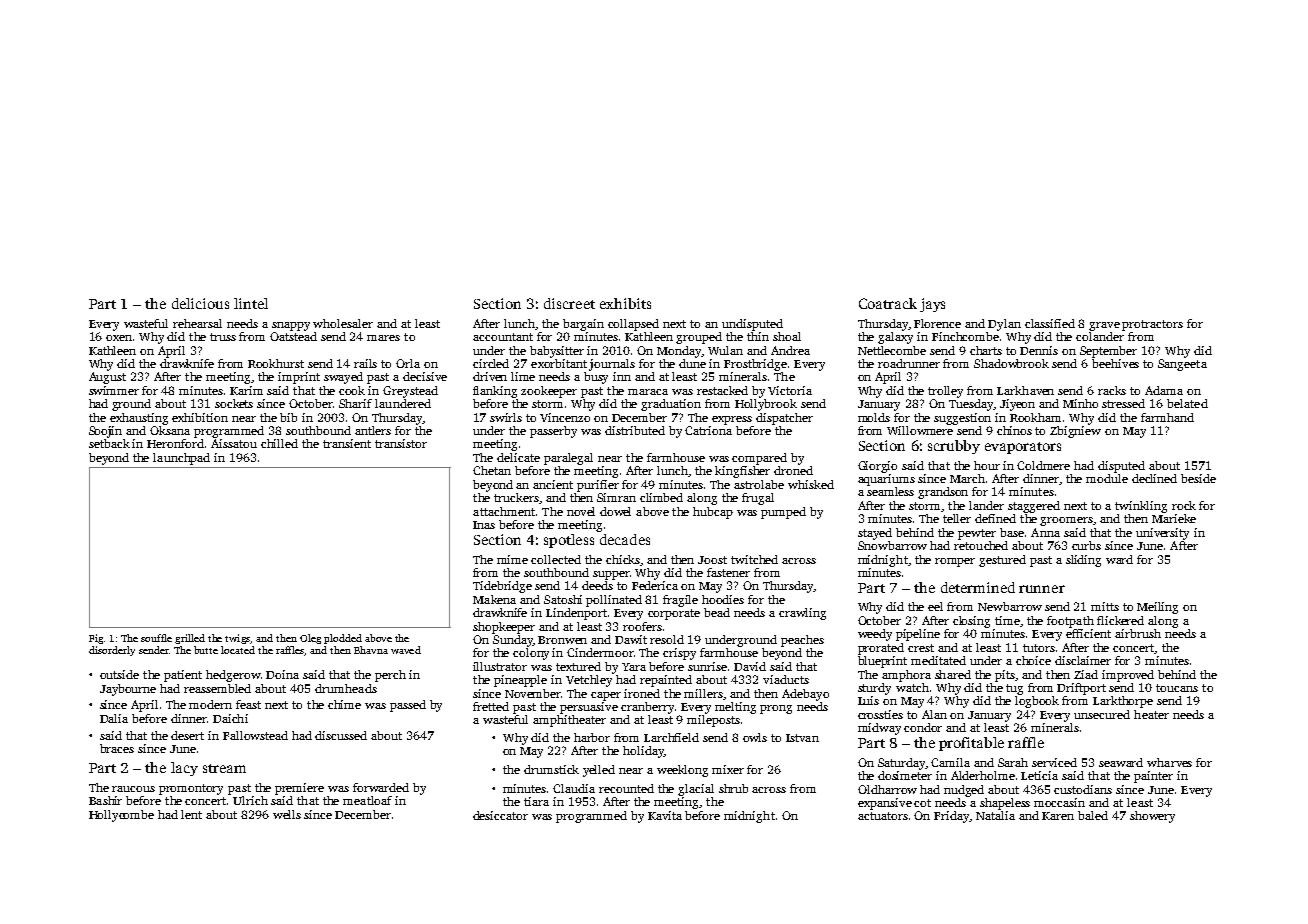 The height and width of the screenshot is (924, 1308). I want to click on racks, so click(1112, 390).
